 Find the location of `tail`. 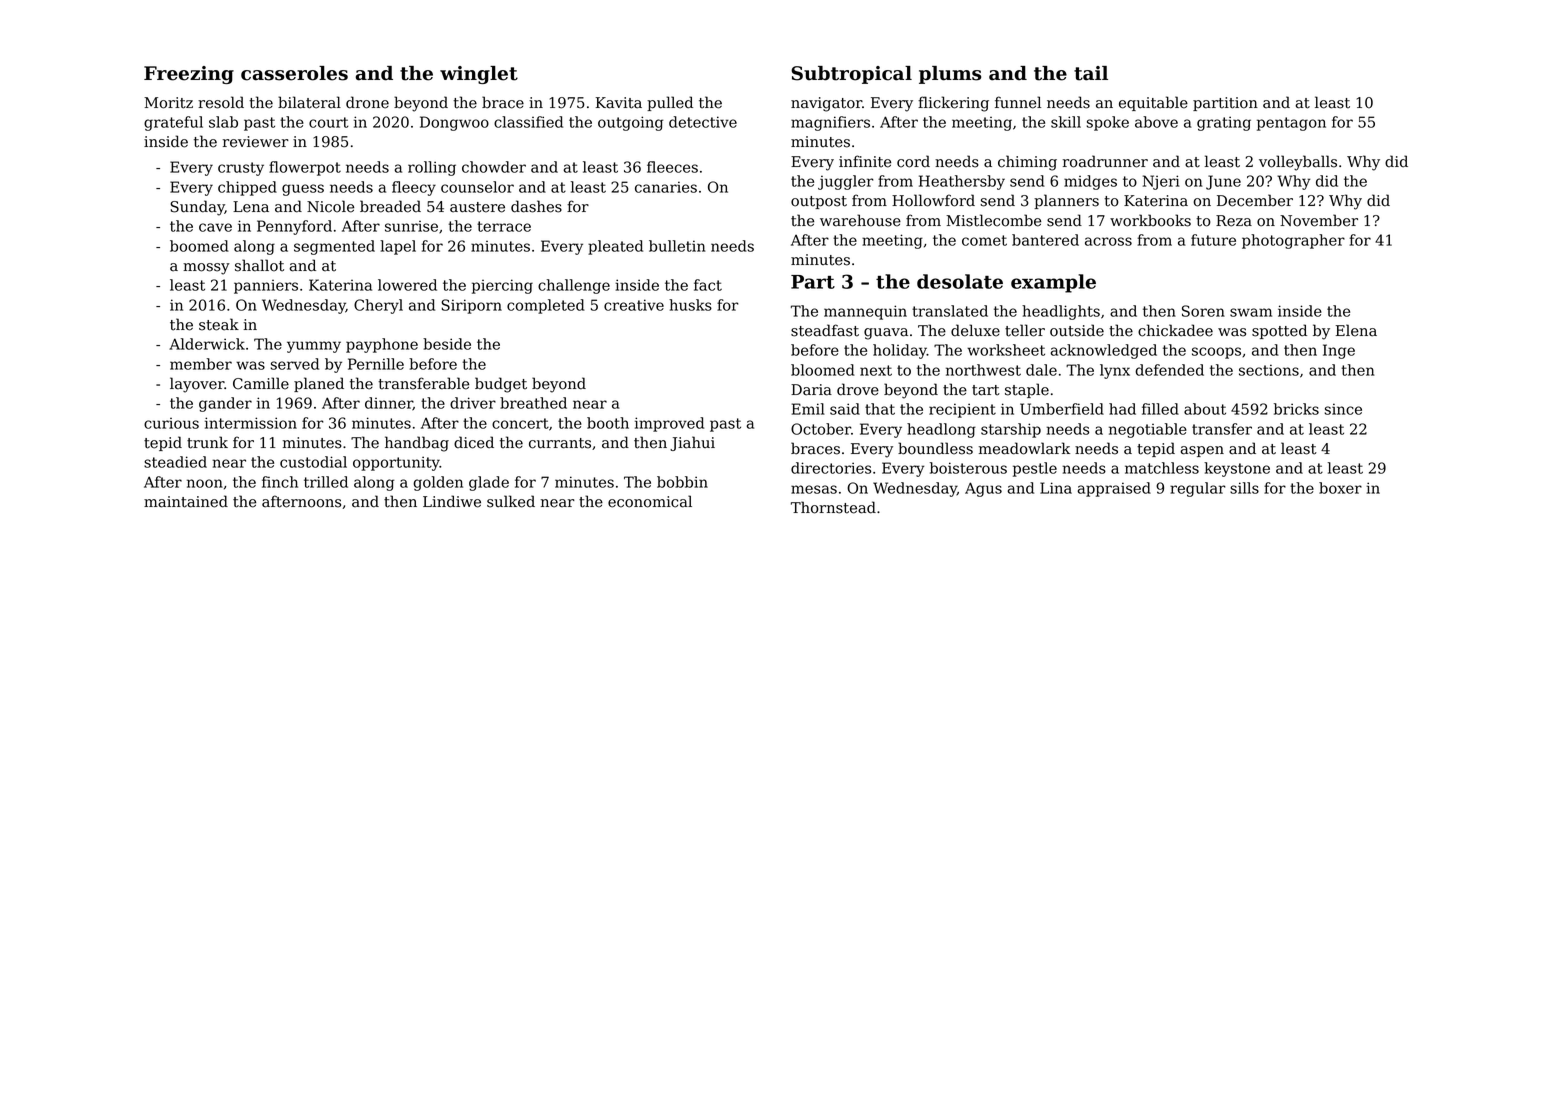

tail is located at coordinates (1091, 73).
